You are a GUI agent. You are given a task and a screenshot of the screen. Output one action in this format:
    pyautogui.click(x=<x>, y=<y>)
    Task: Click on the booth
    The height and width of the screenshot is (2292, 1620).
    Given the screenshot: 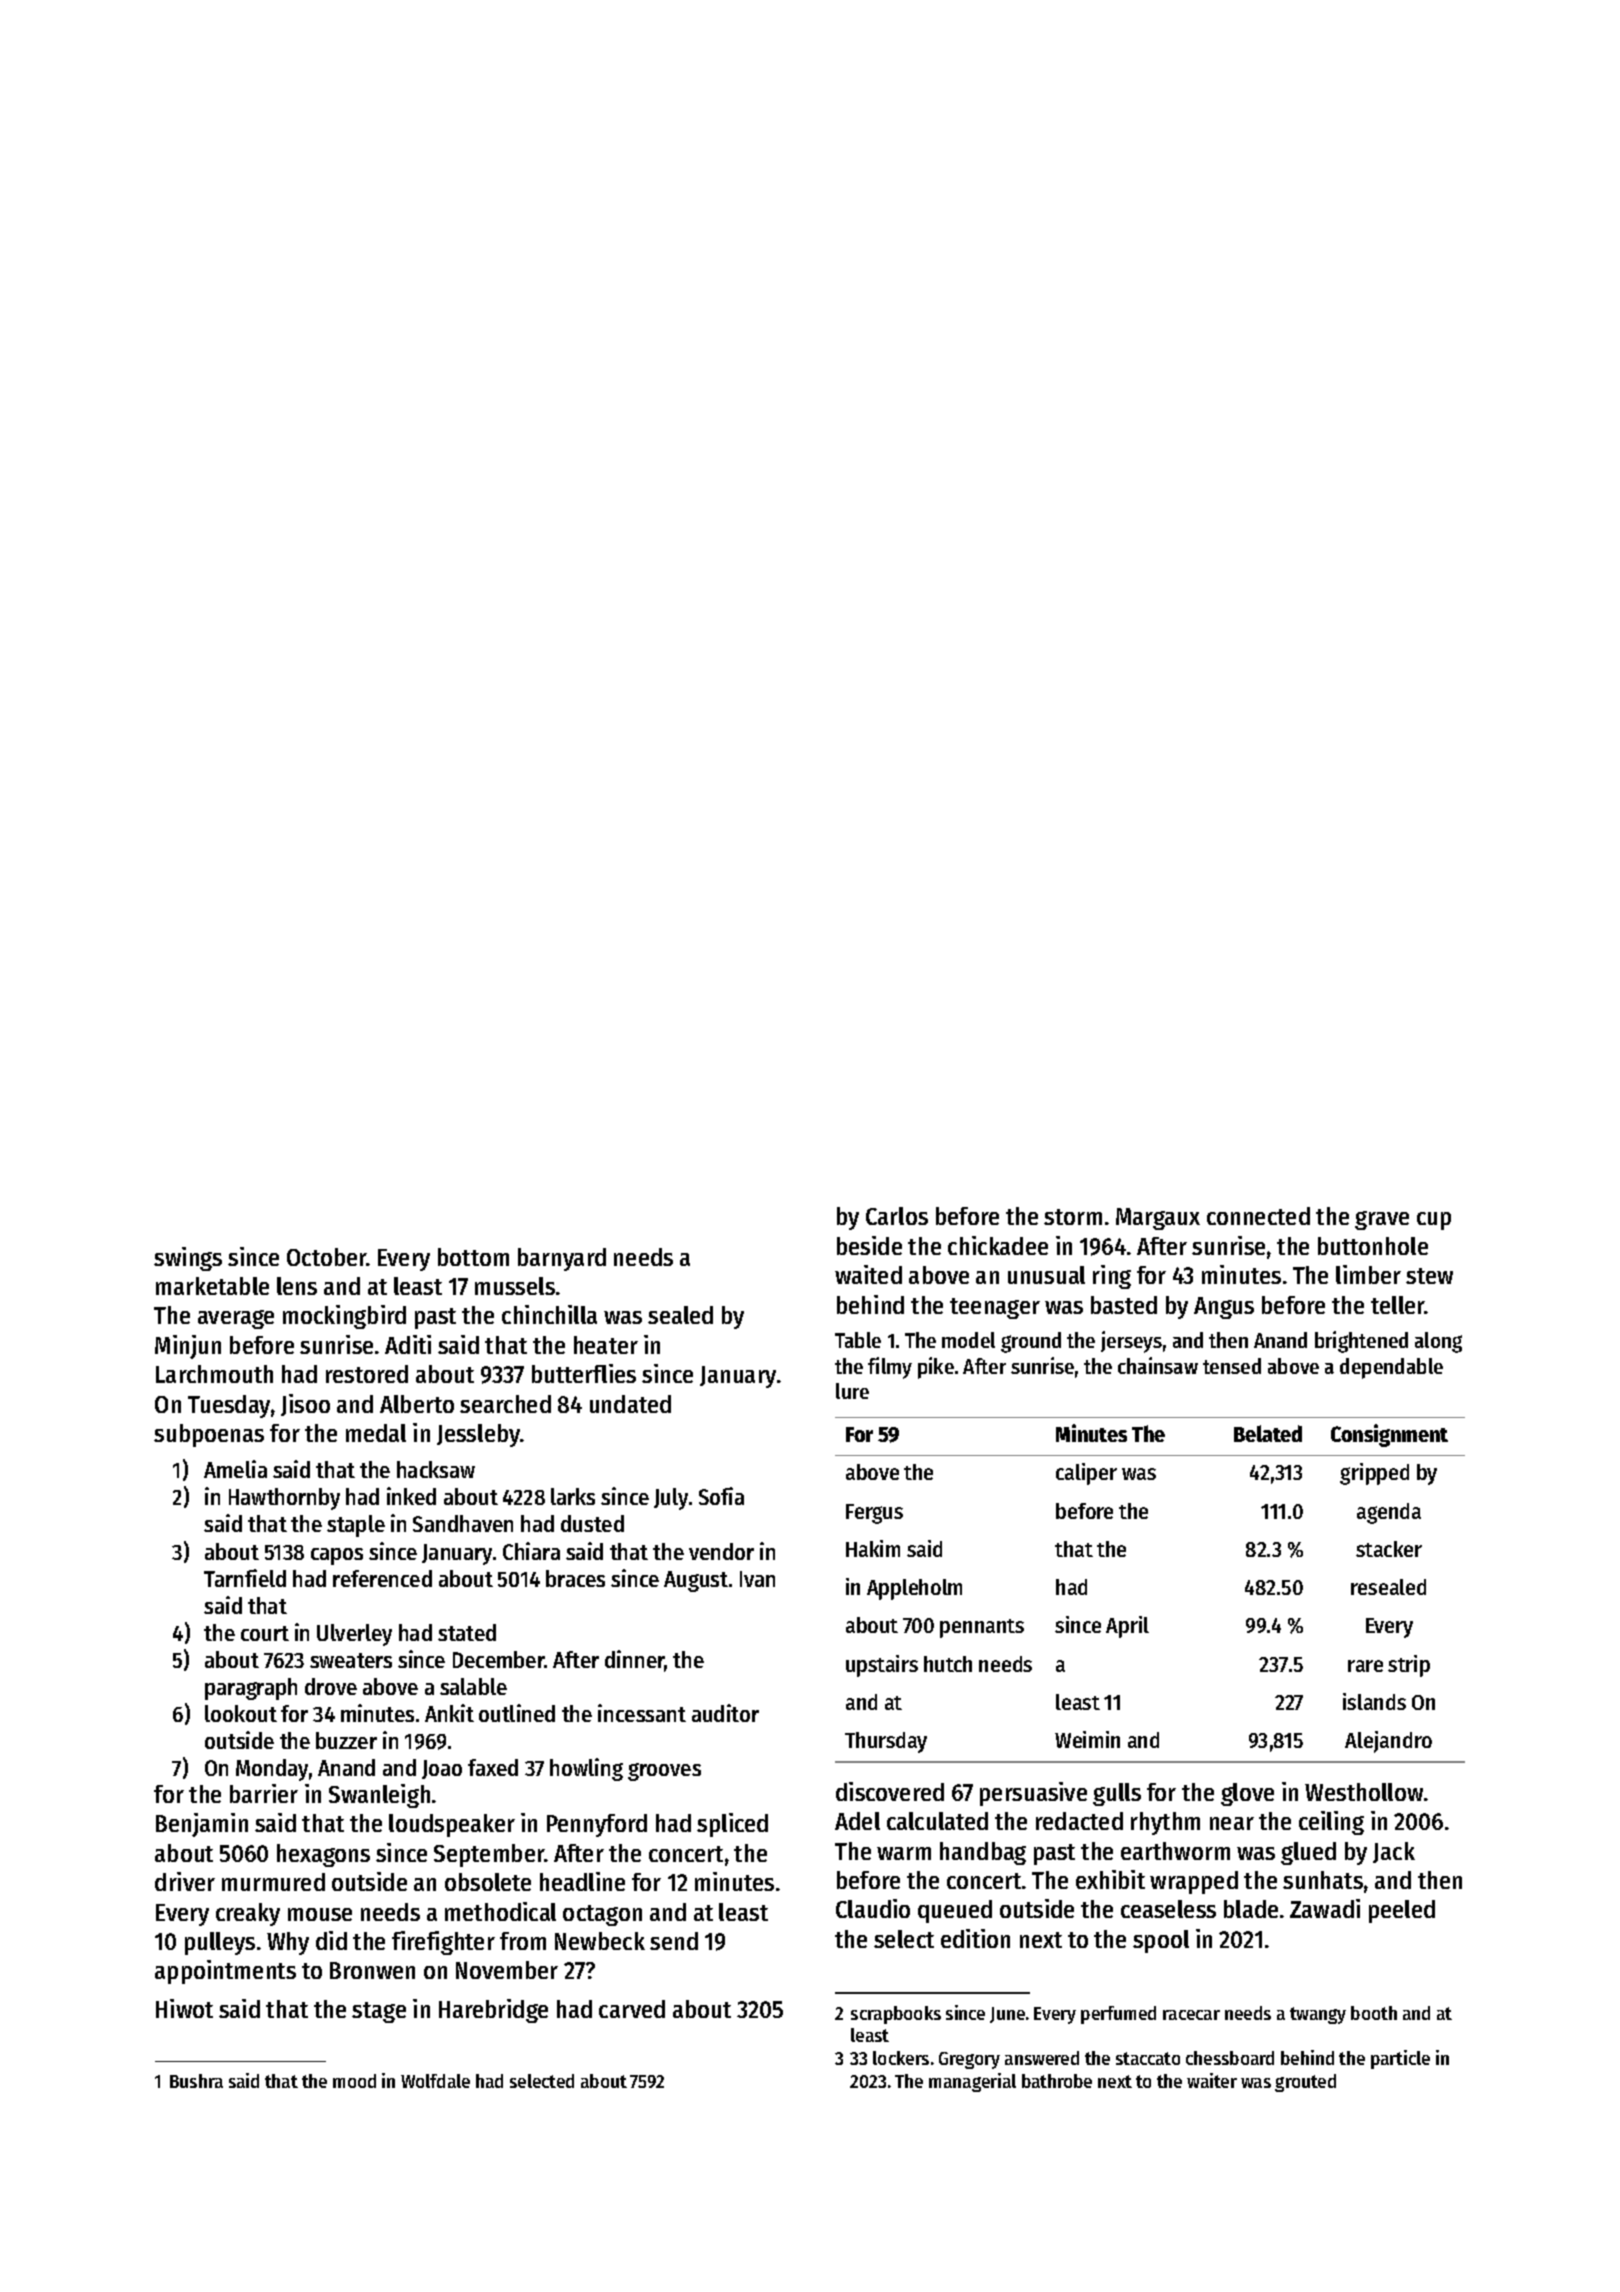 What is the action you would take?
    pyautogui.click(x=1374, y=2013)
